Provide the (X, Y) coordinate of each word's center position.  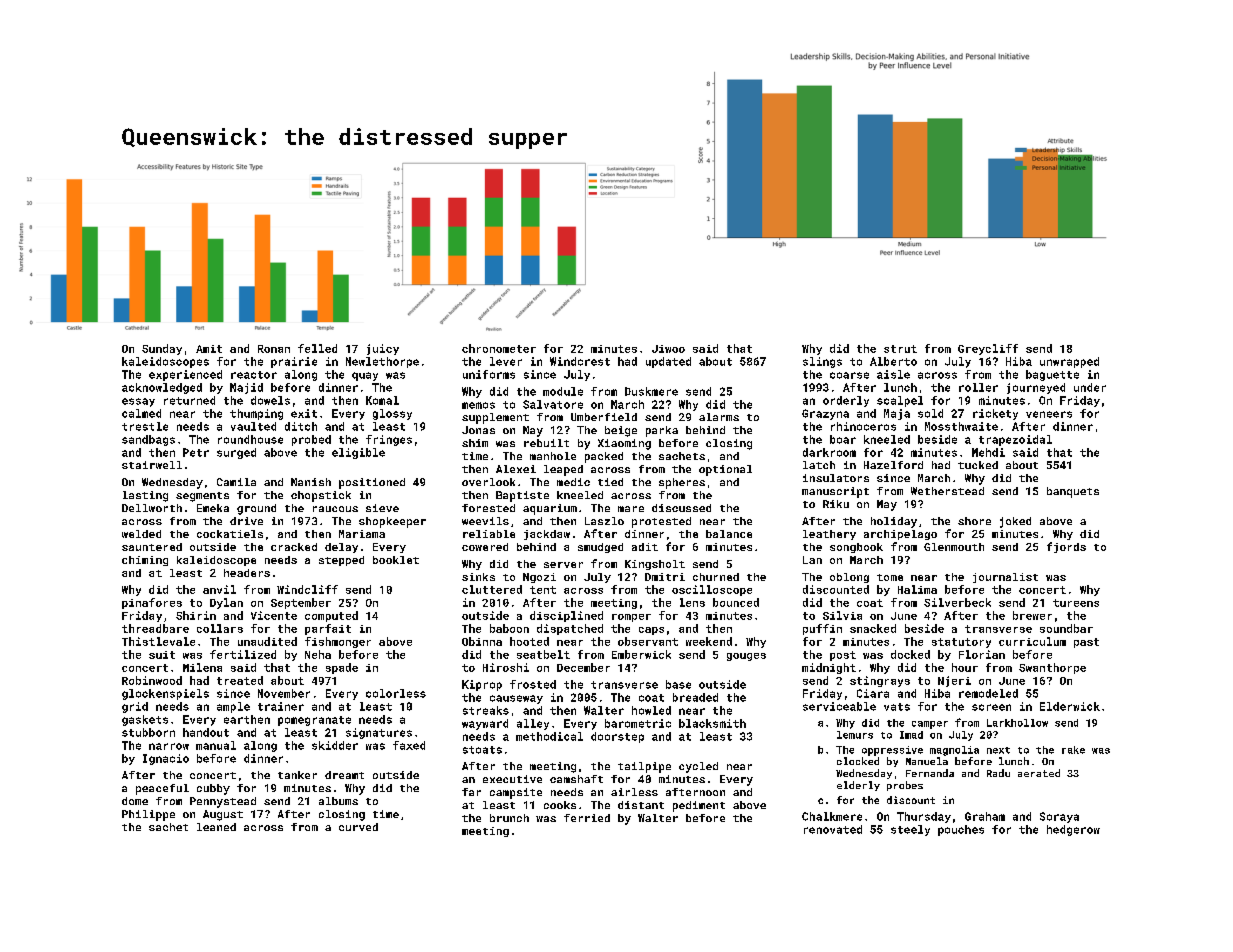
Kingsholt (655, 565)
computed (331, 616)
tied (610, 482)
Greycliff (988, 349)
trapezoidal (1015, 440)
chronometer (499, 348)
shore (974, 521)
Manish (311, 482)
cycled (698, 767)
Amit (209, 349)
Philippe (148, 815)
